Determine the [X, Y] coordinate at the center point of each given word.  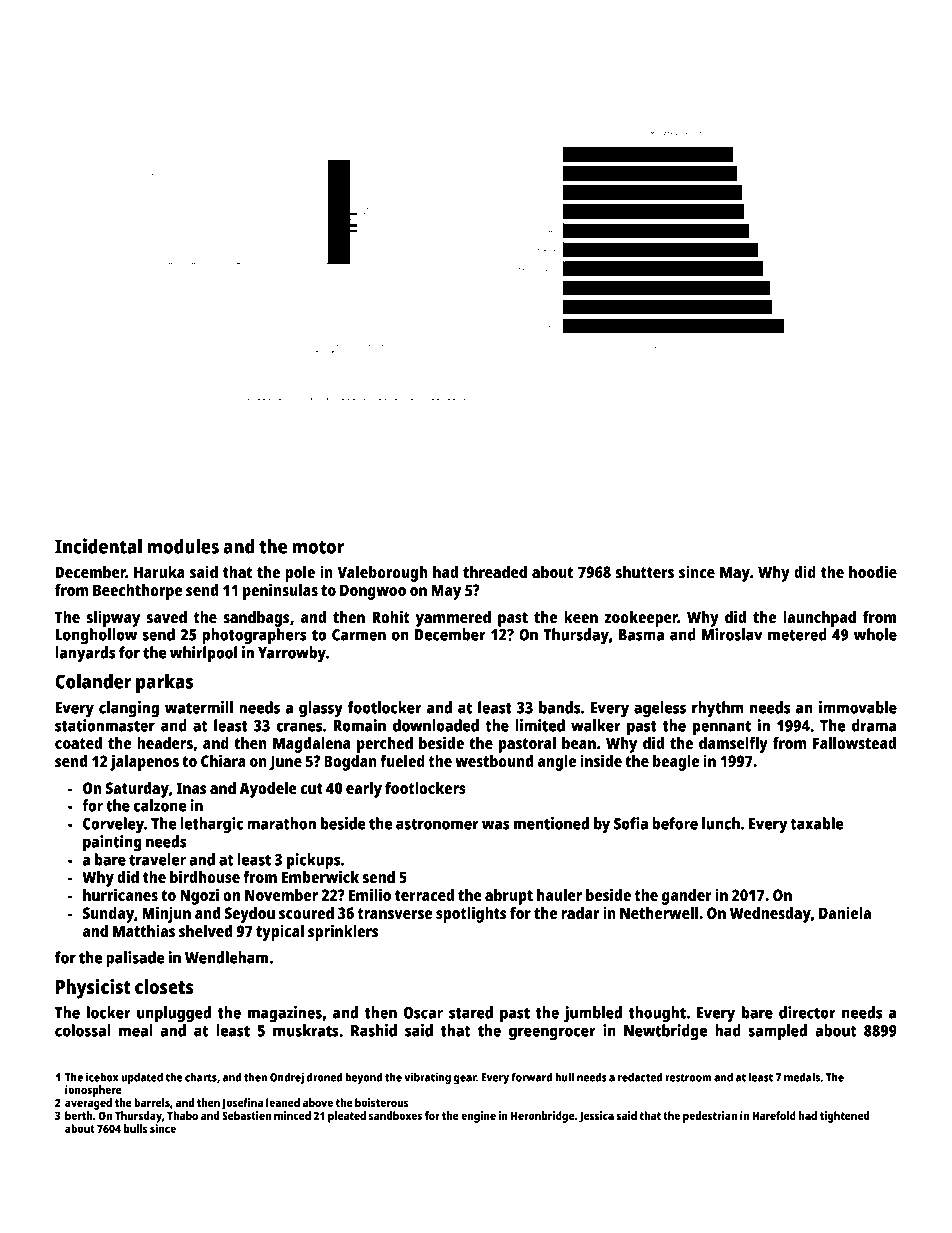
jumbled [593, 1014]
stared [471, 1012]
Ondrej [287, 1078]
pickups [314, 861]
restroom [688, 1078]
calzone [159, 805]
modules [183, 546]
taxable [816, 823]
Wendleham [226, 957]
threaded [495, 572]
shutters [645, 572]
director [807, 1012]
